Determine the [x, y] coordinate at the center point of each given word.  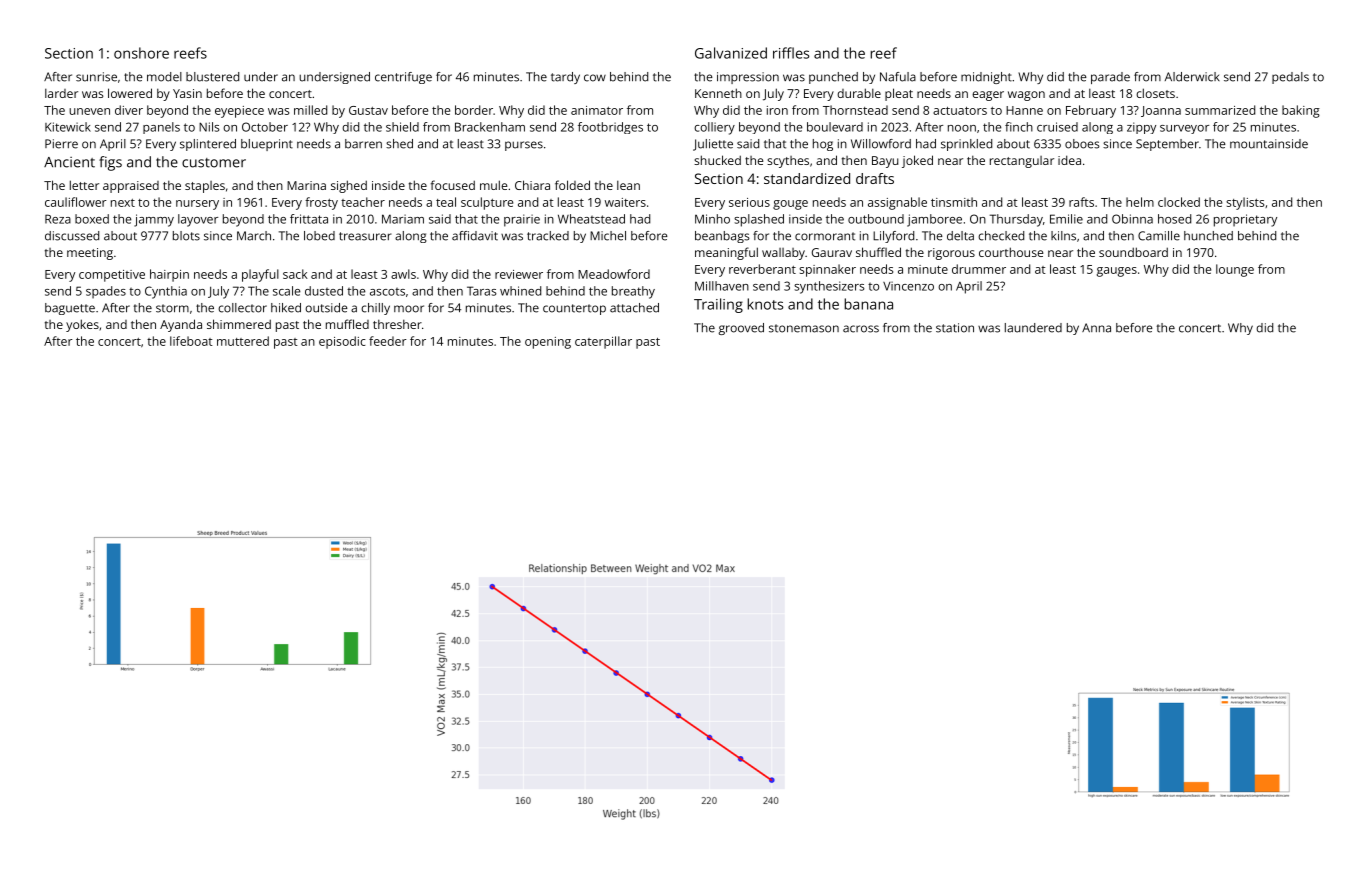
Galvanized [731, 53]
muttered [243, 341]
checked [1001, 236]
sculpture [487, 203]
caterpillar [603, 342]
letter [84, 185]
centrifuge [403, 78]
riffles [791, 53]
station [955, 328]
